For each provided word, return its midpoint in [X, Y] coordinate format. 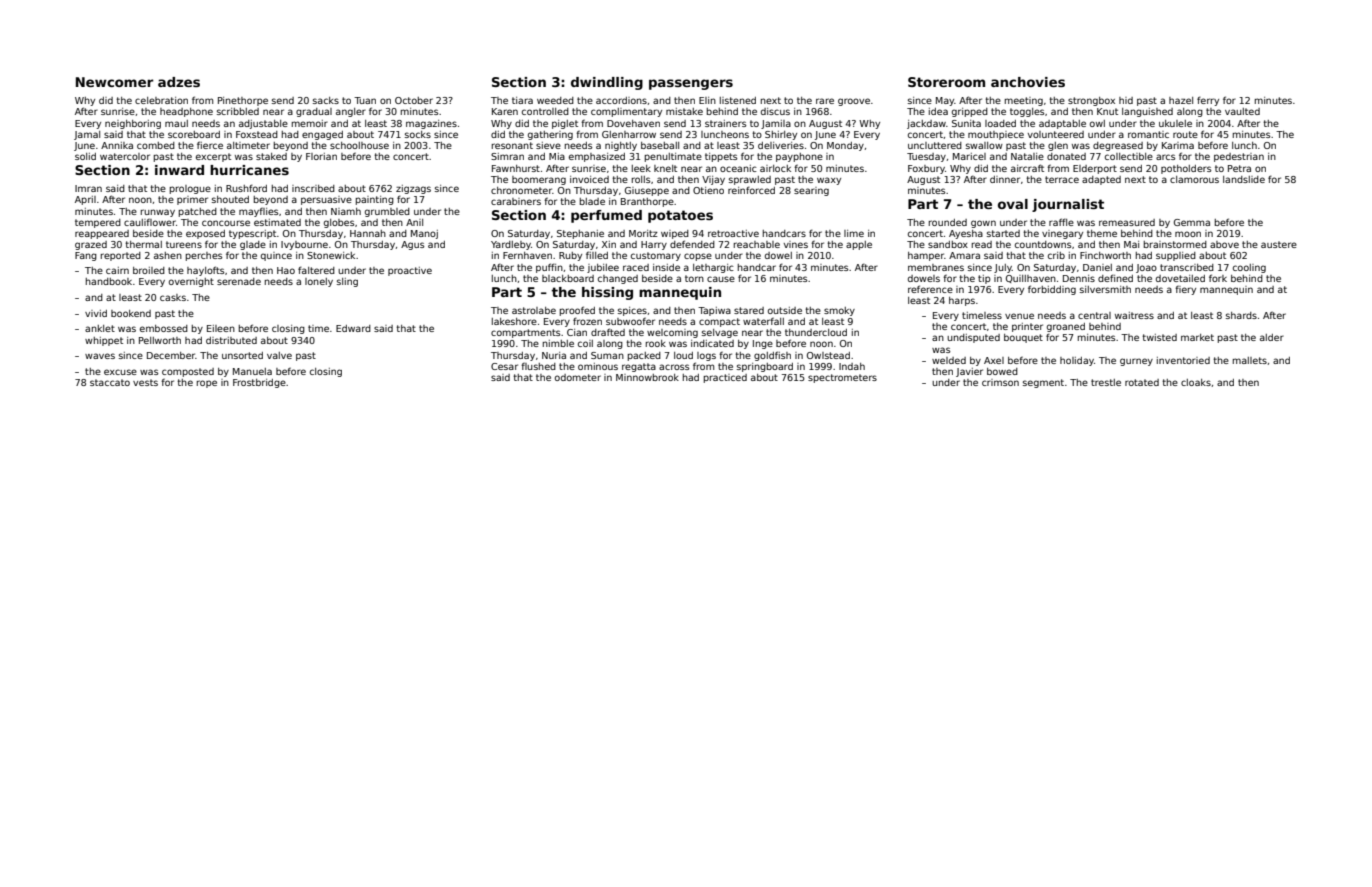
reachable [757, 244]
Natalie [1027, 156]
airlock [775, 168]
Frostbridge [259, 383]
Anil [414, 222]
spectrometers [842, 378]
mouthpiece [996, 135]
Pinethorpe [243, 101]
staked [271, 156]
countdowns [1043, 244]
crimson [1000, 382]
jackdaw [926, 124]
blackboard [568, 278]
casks [173, 297]
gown [983, 224]
